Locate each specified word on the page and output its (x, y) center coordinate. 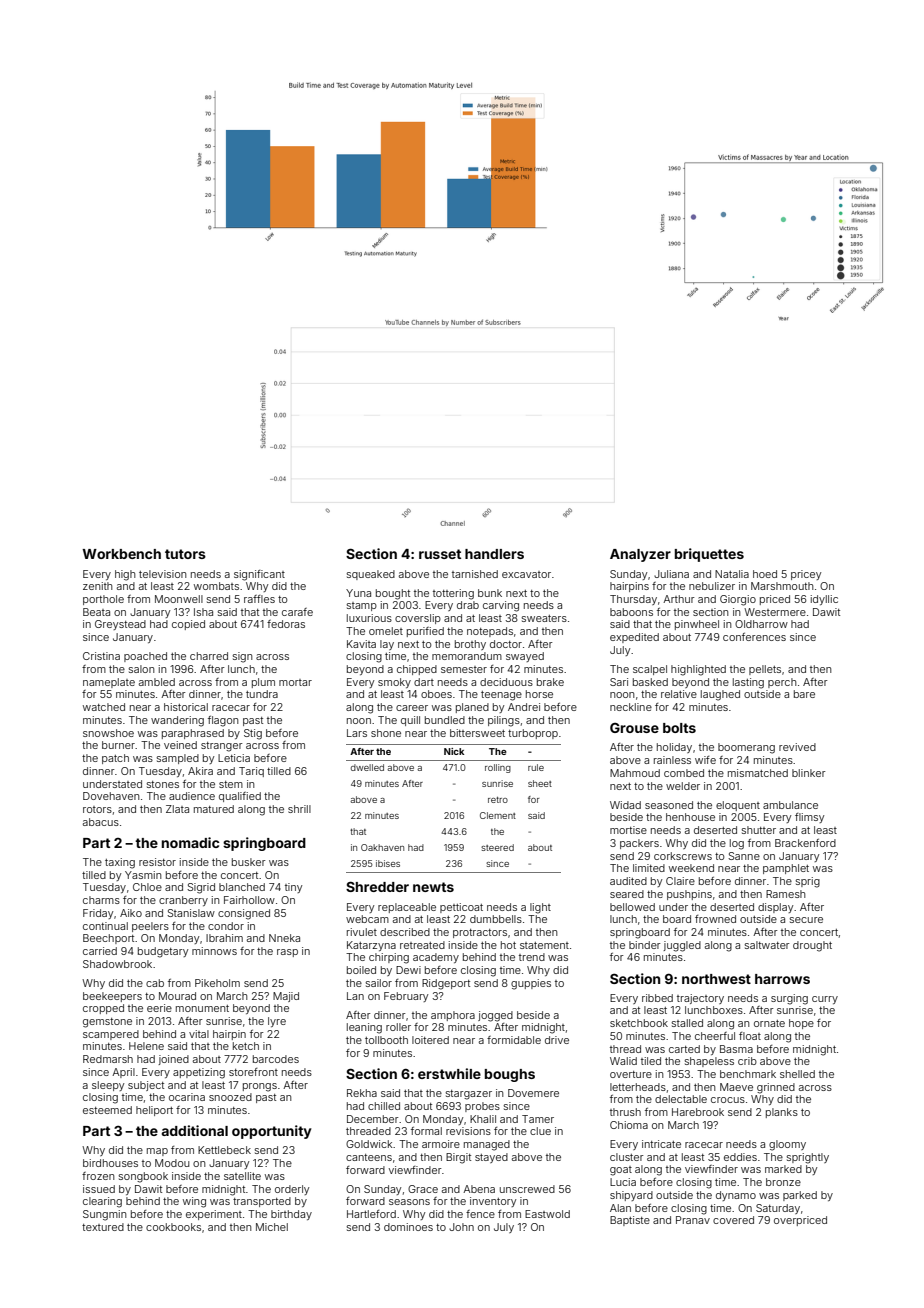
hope (801, 1024)
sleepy (108, 1086)
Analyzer (640, 555)
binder (645, 945)
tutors (185, 554)
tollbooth (386, 1040)
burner (118, 745)
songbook (143, 1177)
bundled (445, 720)
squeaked (371, 575)
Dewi (408, 970)
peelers (150, 927)
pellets (765, 670)
